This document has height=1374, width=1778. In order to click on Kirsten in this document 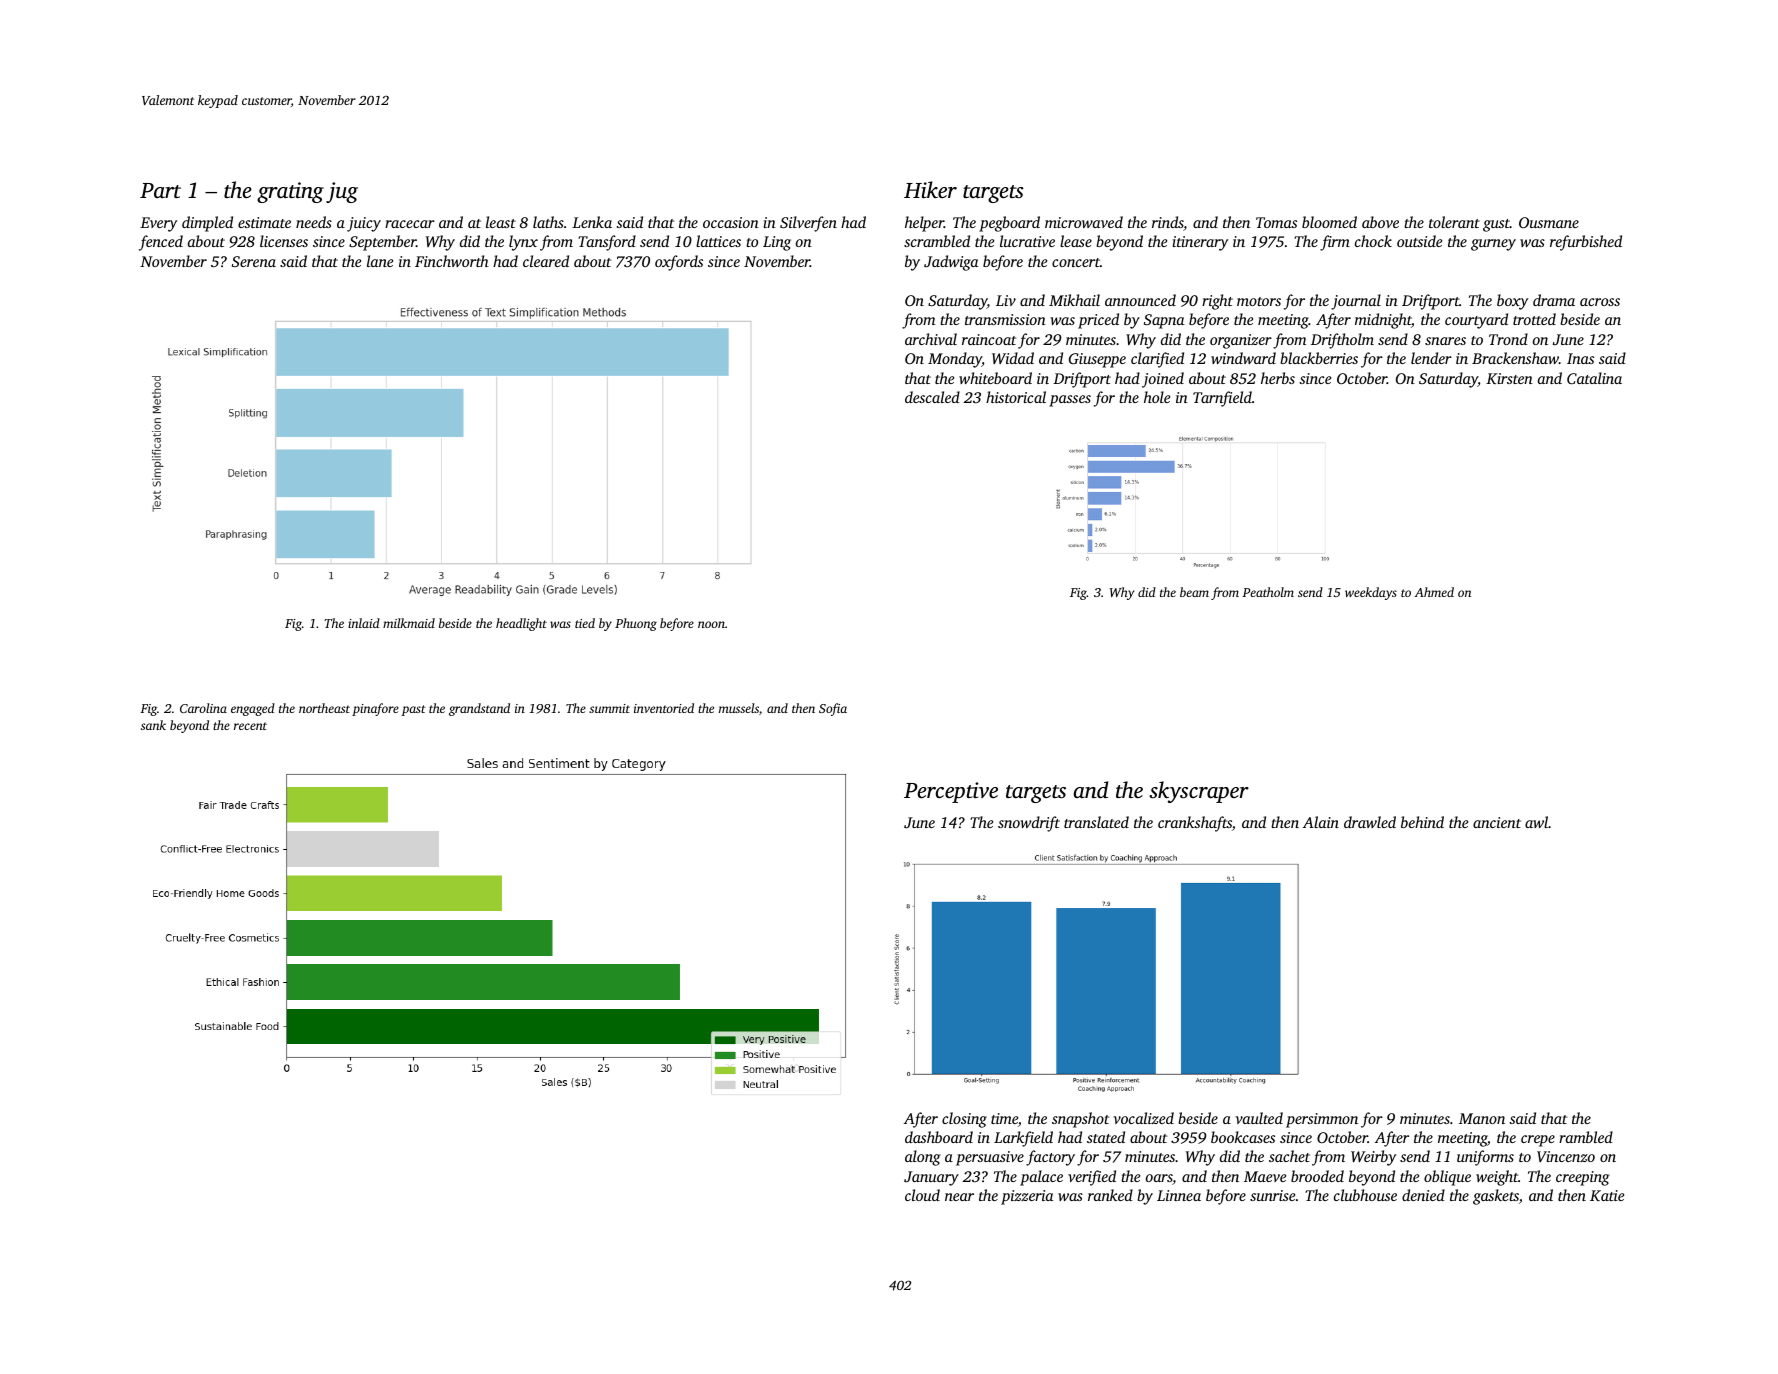, I will do `click(1509, 378)`.
